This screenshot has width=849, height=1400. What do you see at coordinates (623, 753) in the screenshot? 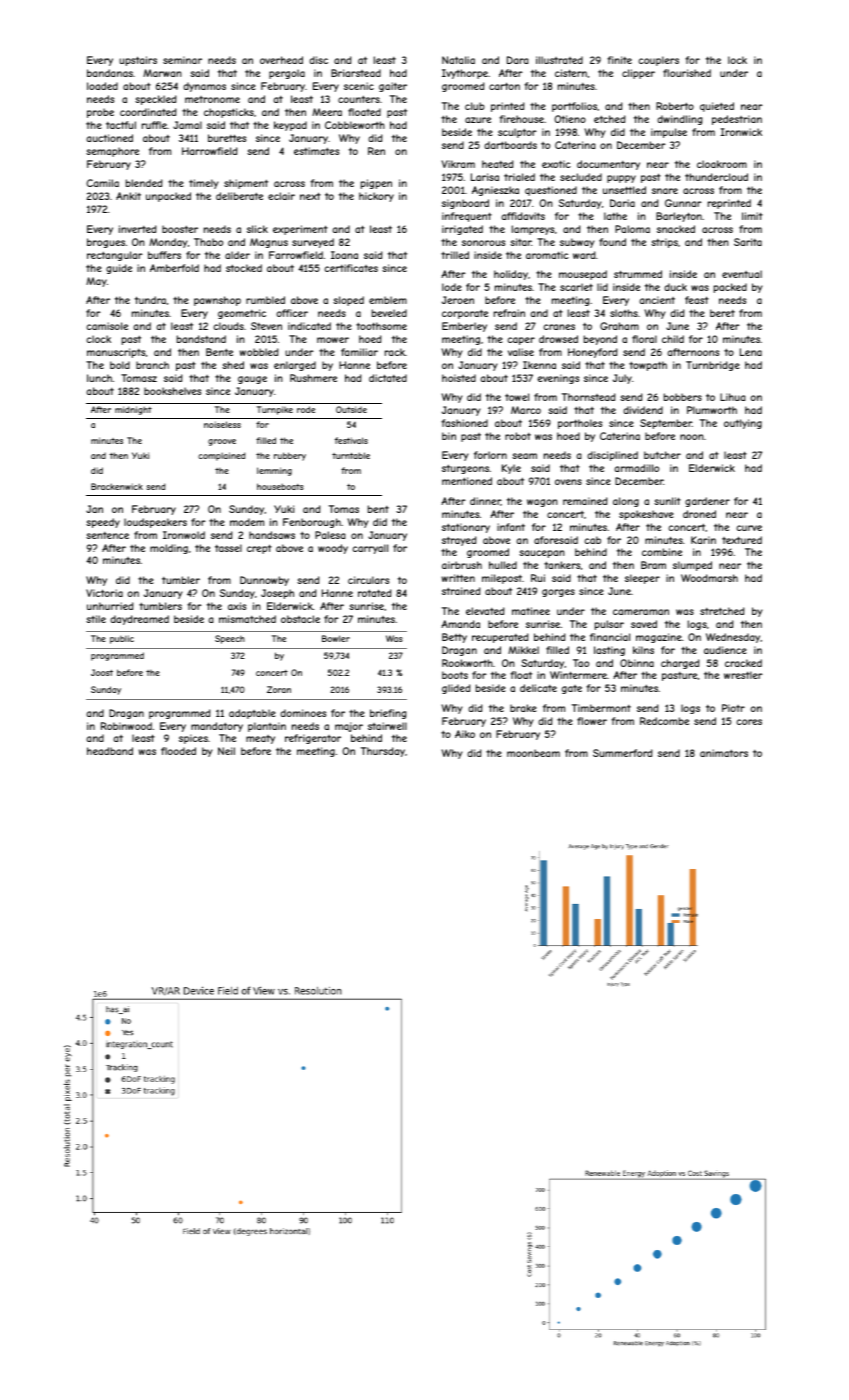
I see `Summerford` at bounding box center [623, 753].
